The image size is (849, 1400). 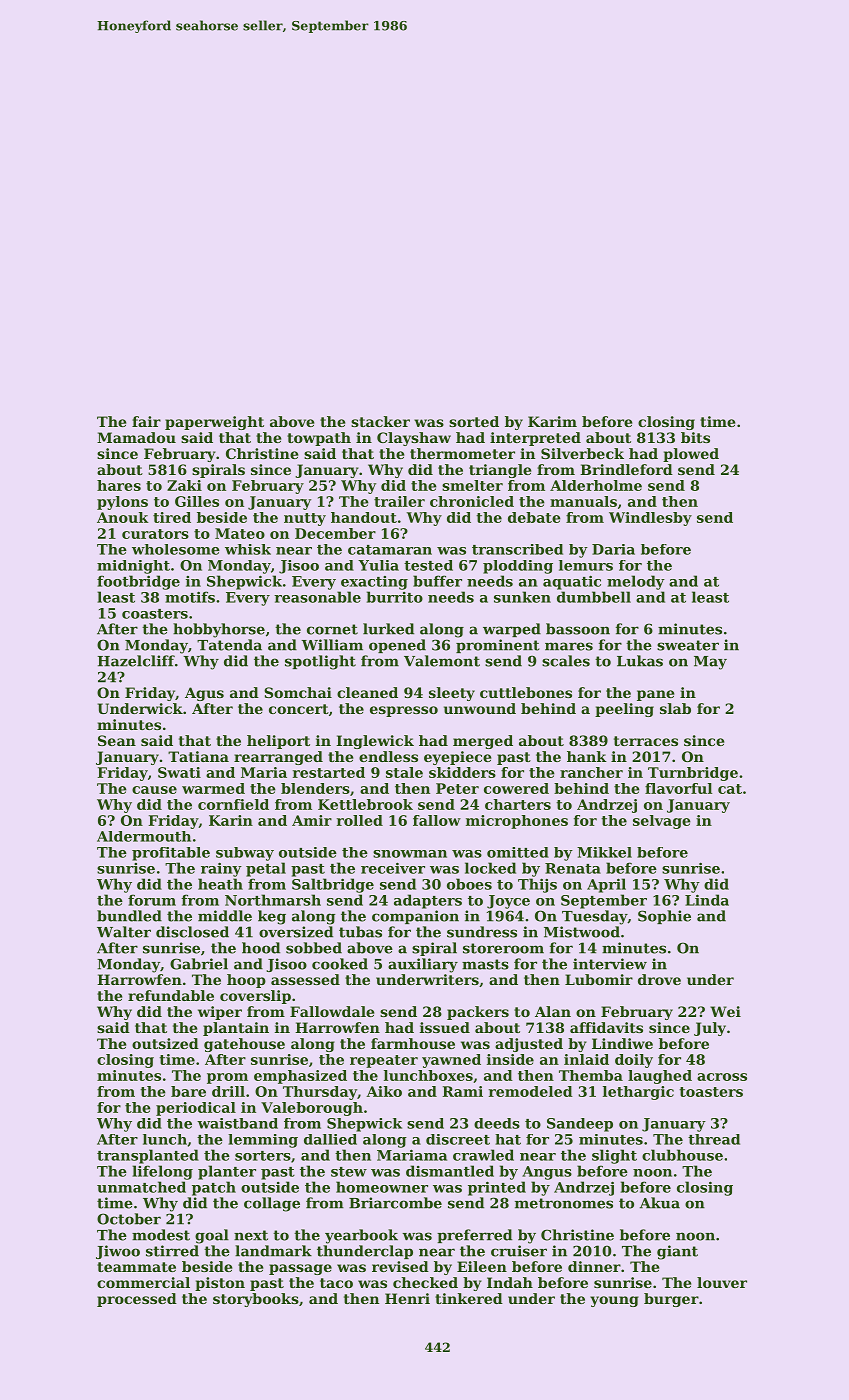 I want to click on nutty, so click(x=305, y=519).
